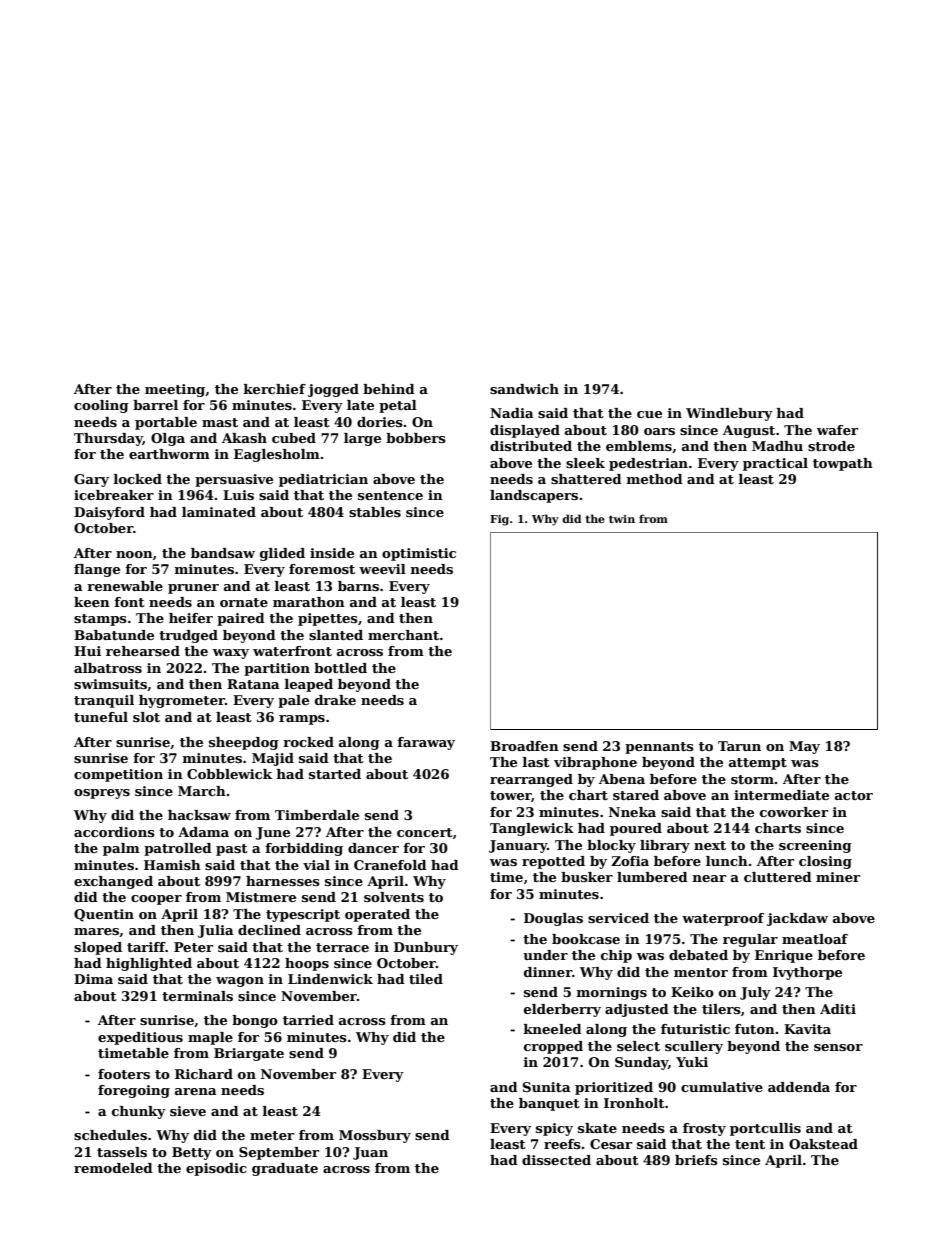 The width and height of the screenshot is (952, 1233). I want to click on under, so click(545, 955).
